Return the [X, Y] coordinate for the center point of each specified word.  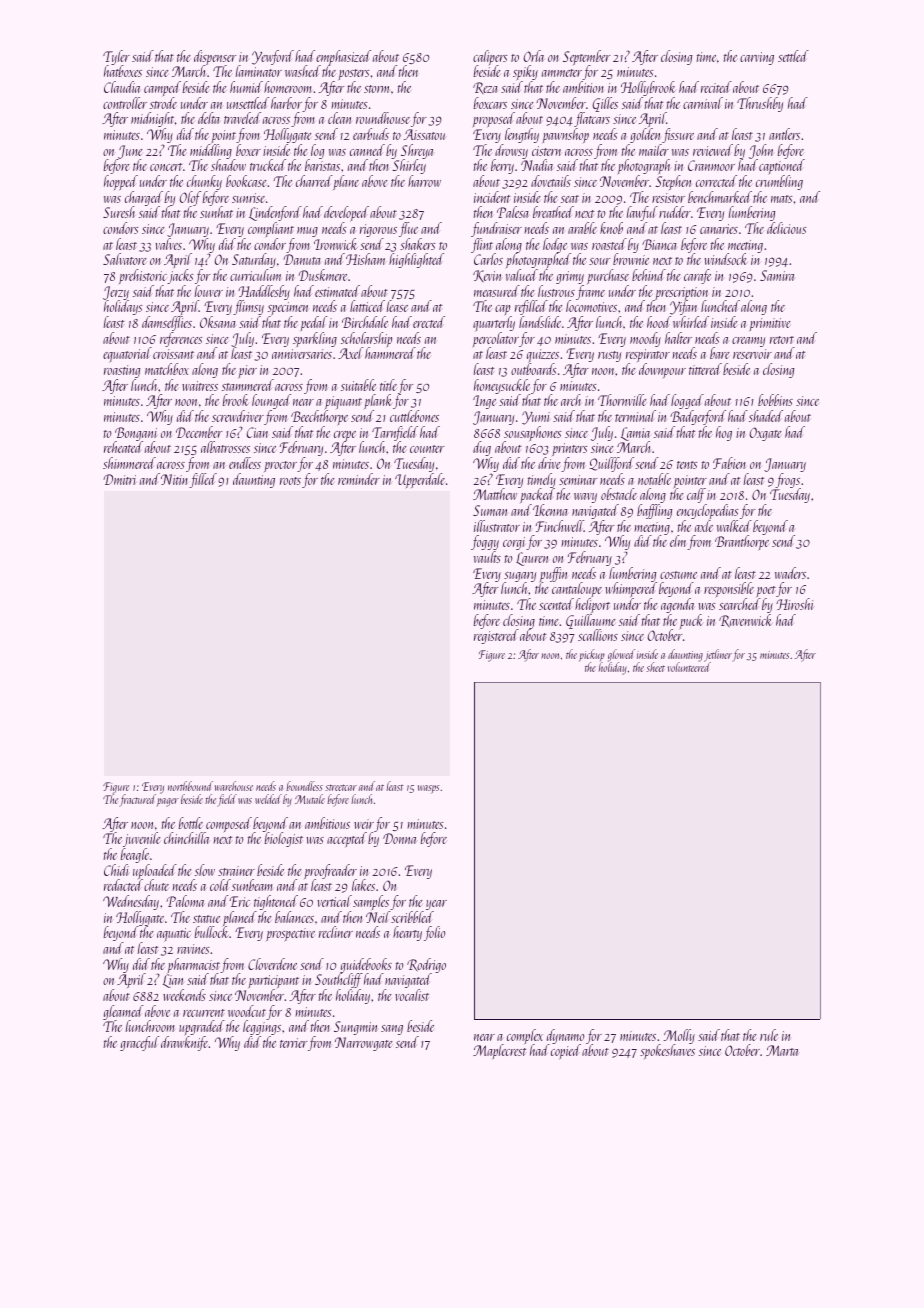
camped [162, 88]
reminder [359, 479]
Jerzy [116, 293]
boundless [304, 786]
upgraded [202, 1027]
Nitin [174, 479]
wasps [429, 789]
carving [757, 58]
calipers [490, 58]
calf [696, 495]
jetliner [718, 655]
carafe [697, 276]
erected [429, 322]
